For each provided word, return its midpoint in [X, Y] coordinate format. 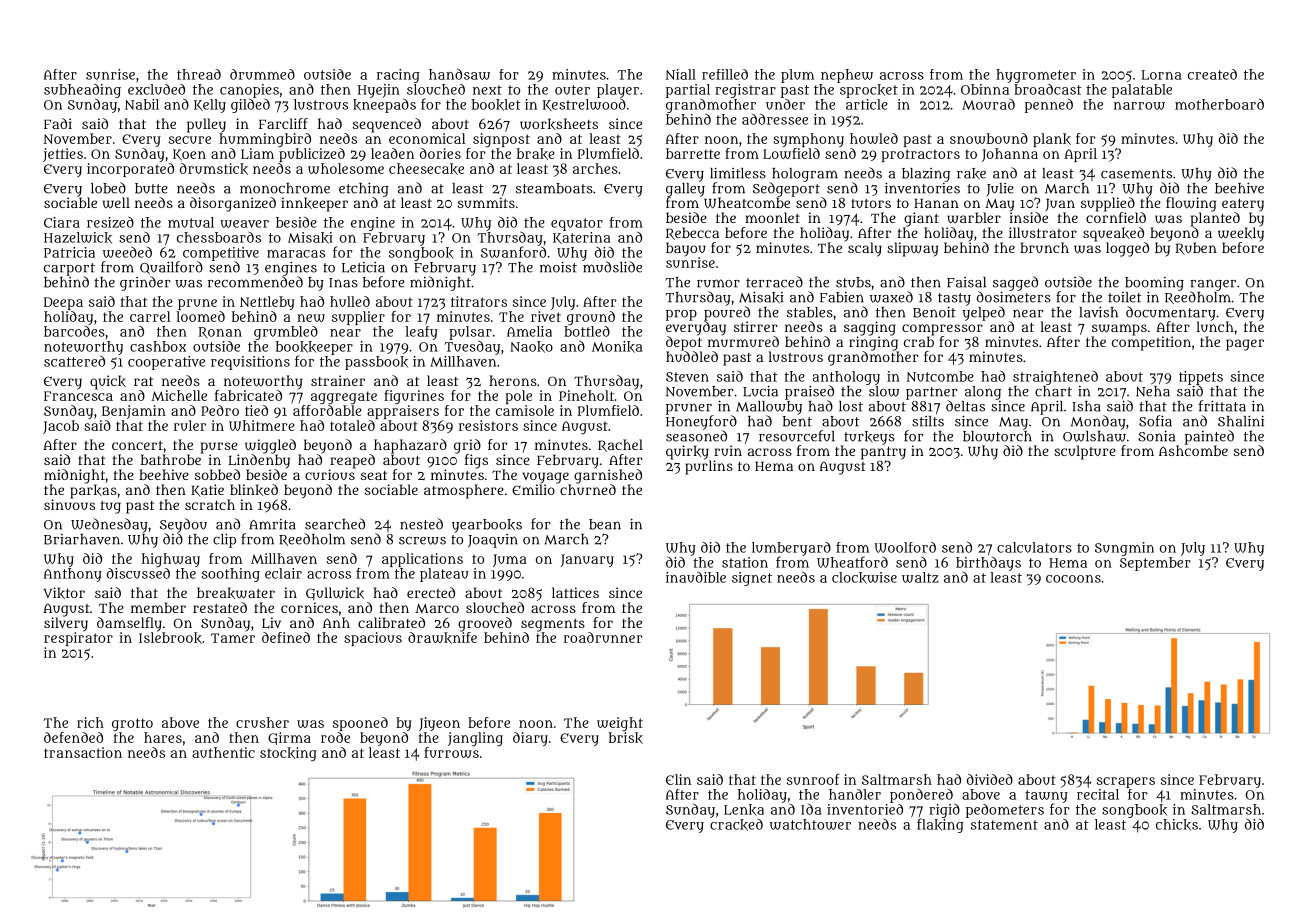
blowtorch [997, 436]
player [618, 91]
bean [605, 524]
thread [199, 74]
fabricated [248, 395]
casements [1136, 174]
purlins [709, 467]
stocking [288, 754]
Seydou [183, 525]
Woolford [905, 547]
